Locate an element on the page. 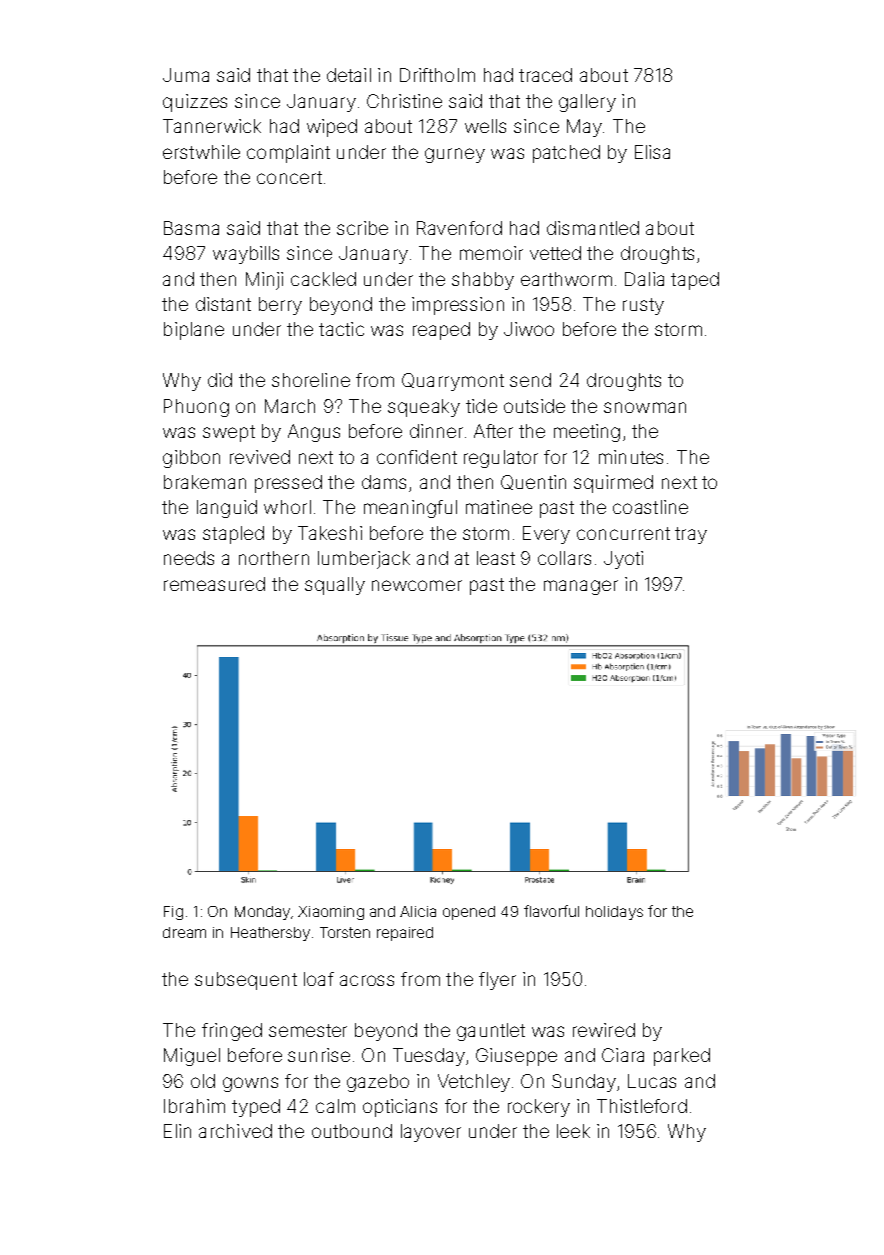  Juma is located at coordinates (186, 75).
